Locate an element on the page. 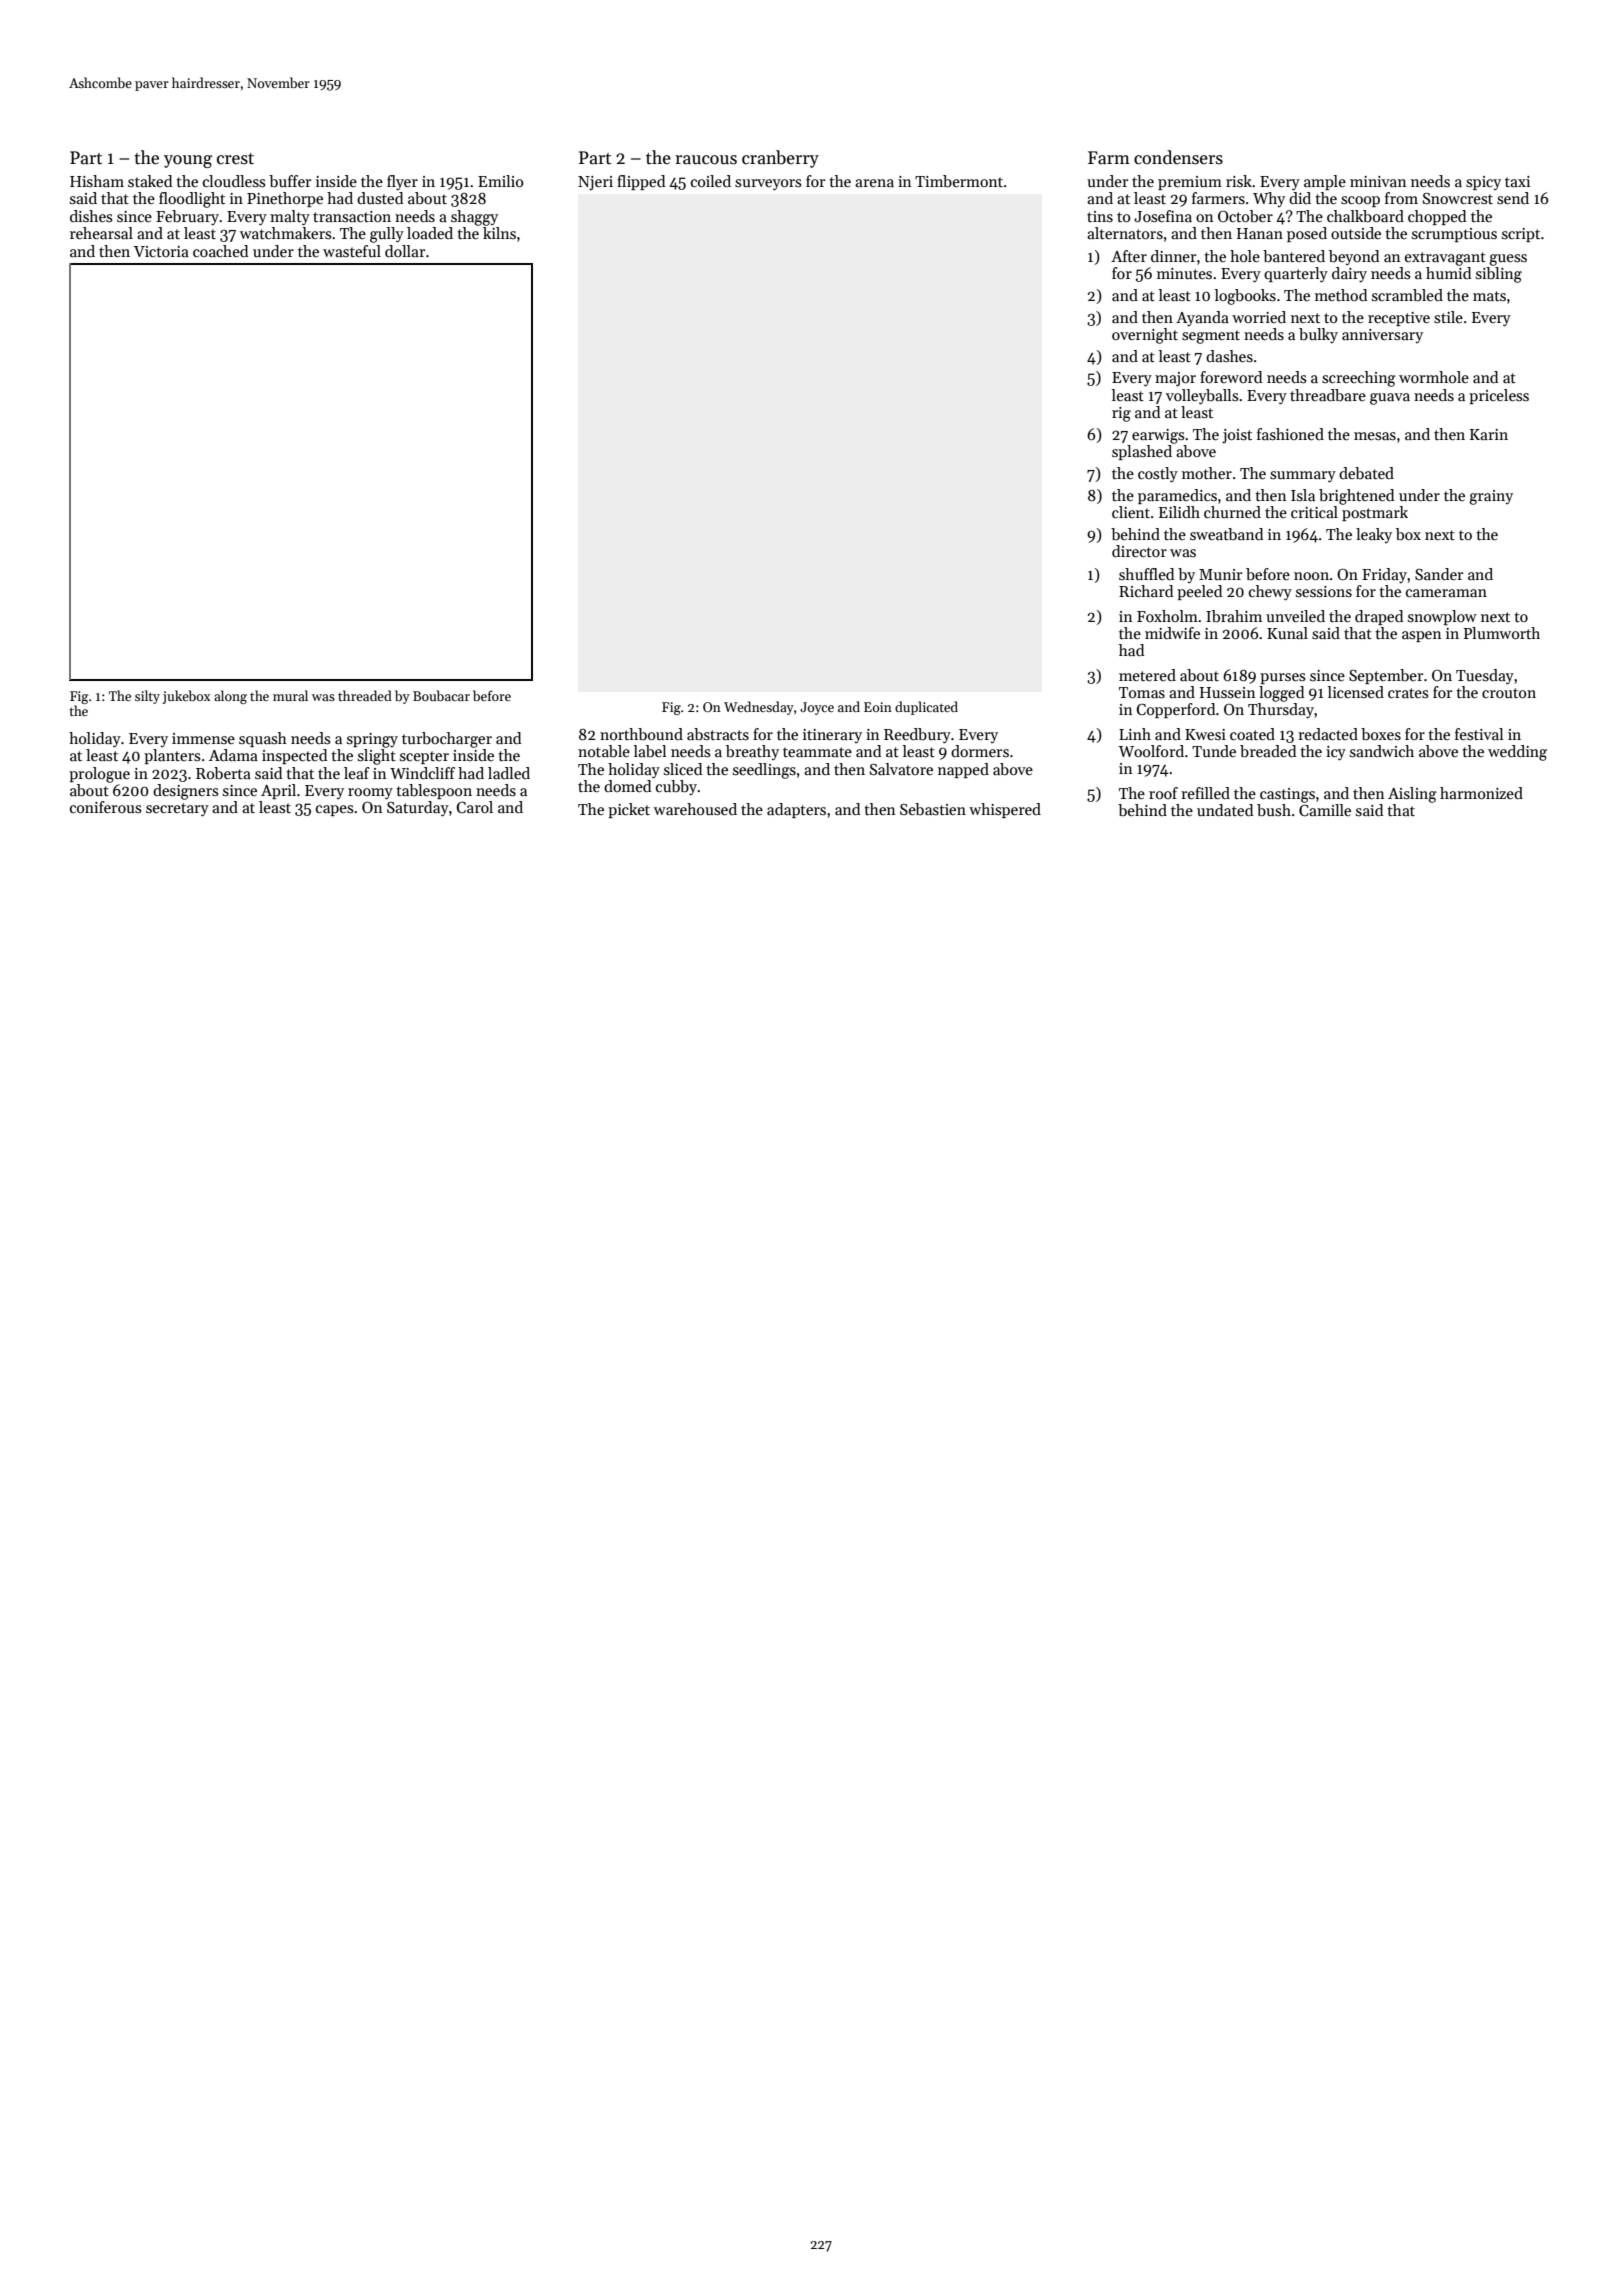 Image resolution: width=1620 pixels, height=2292 pixels. silty is located at coordinates (147, 697).
